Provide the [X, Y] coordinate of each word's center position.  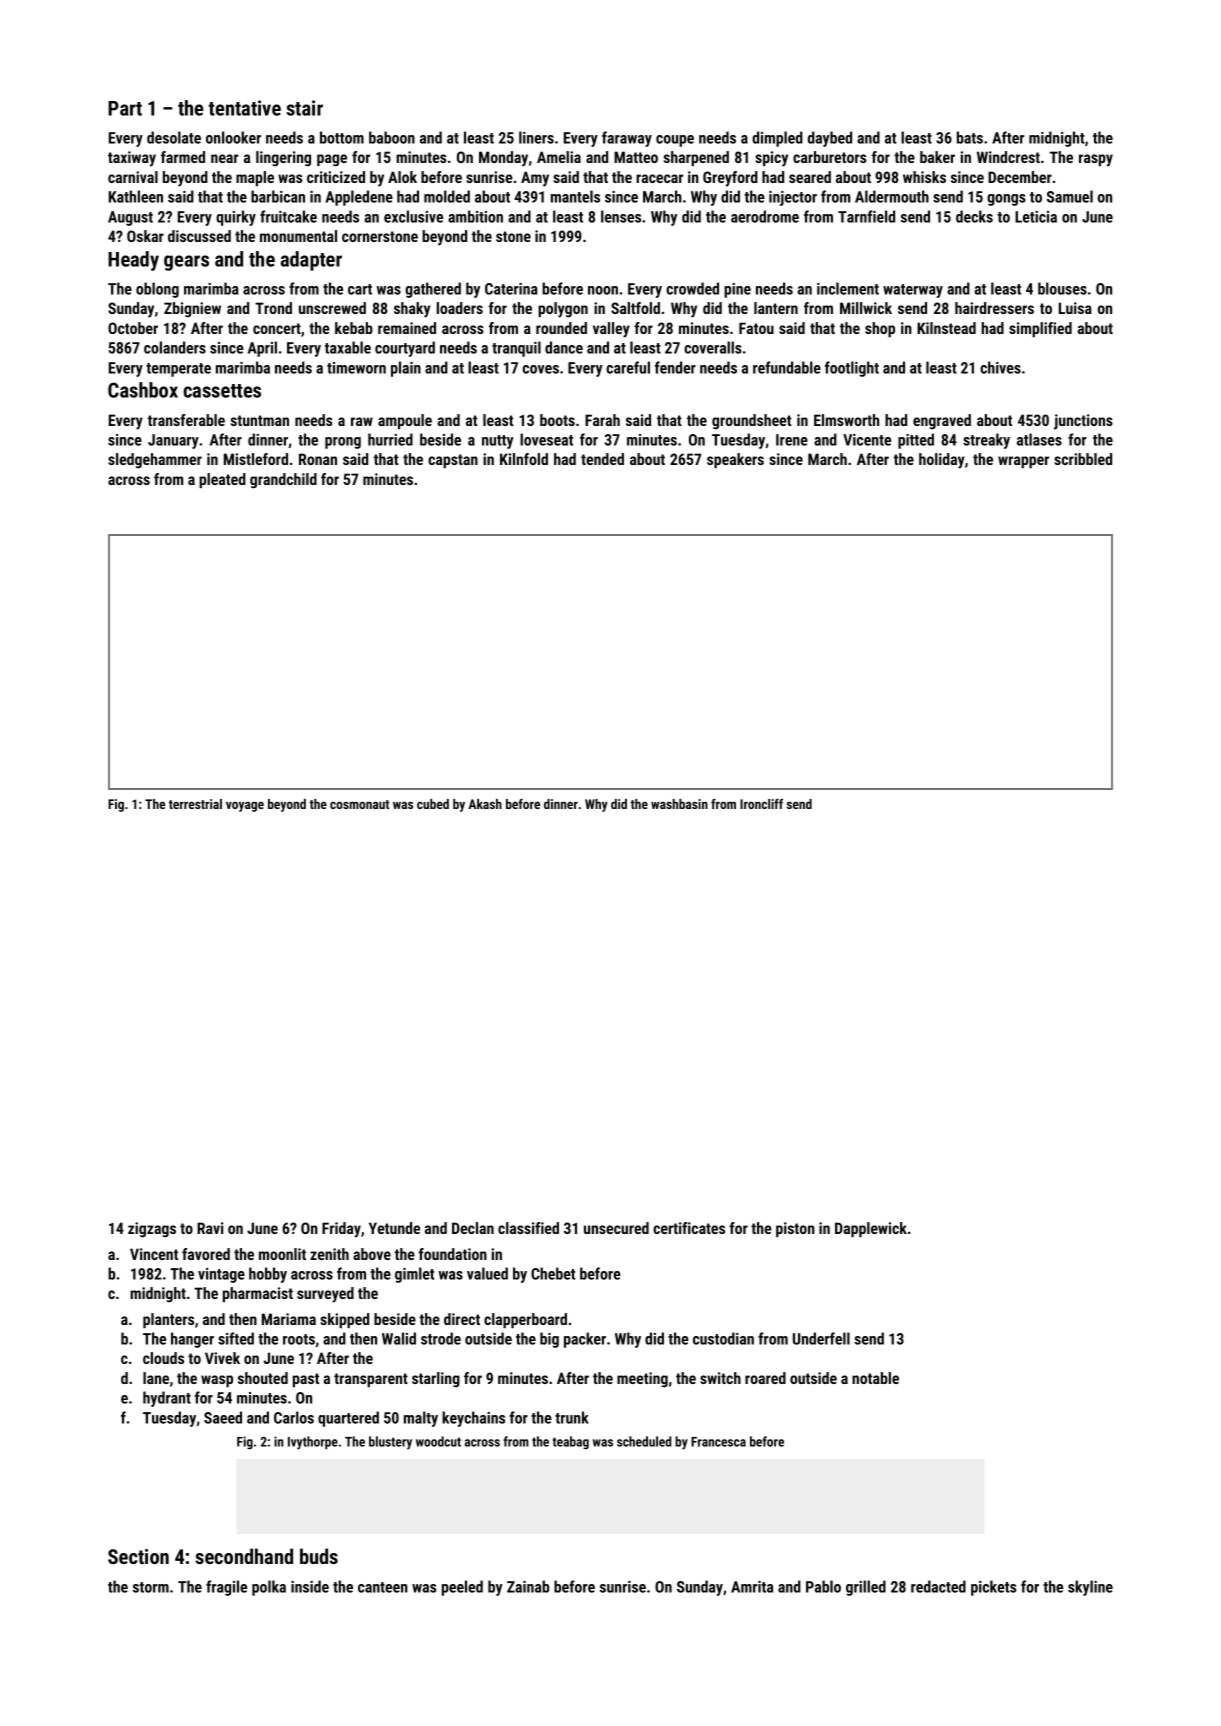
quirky [236, 218]
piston [795, 1229]
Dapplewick [871, 1229]
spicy [771, 159]
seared [810, 177]
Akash [485, 804]
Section [138, 1556]
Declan [473, 1228]
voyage [245, 806]
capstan [453, 461]
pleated [222, 480]
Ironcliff [761, 803]
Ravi [210, 1228]
